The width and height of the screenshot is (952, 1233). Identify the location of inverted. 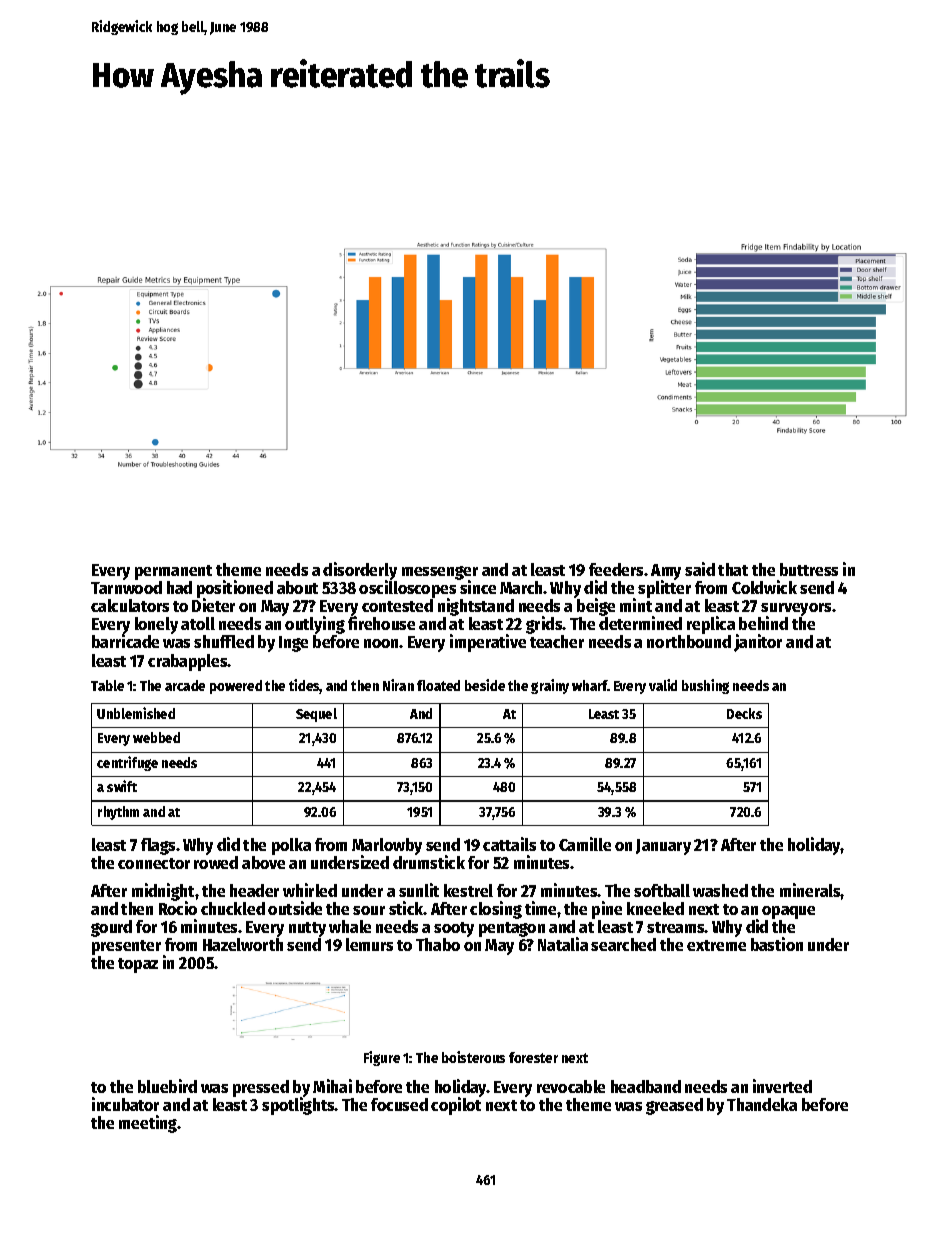
(782, 1086).
